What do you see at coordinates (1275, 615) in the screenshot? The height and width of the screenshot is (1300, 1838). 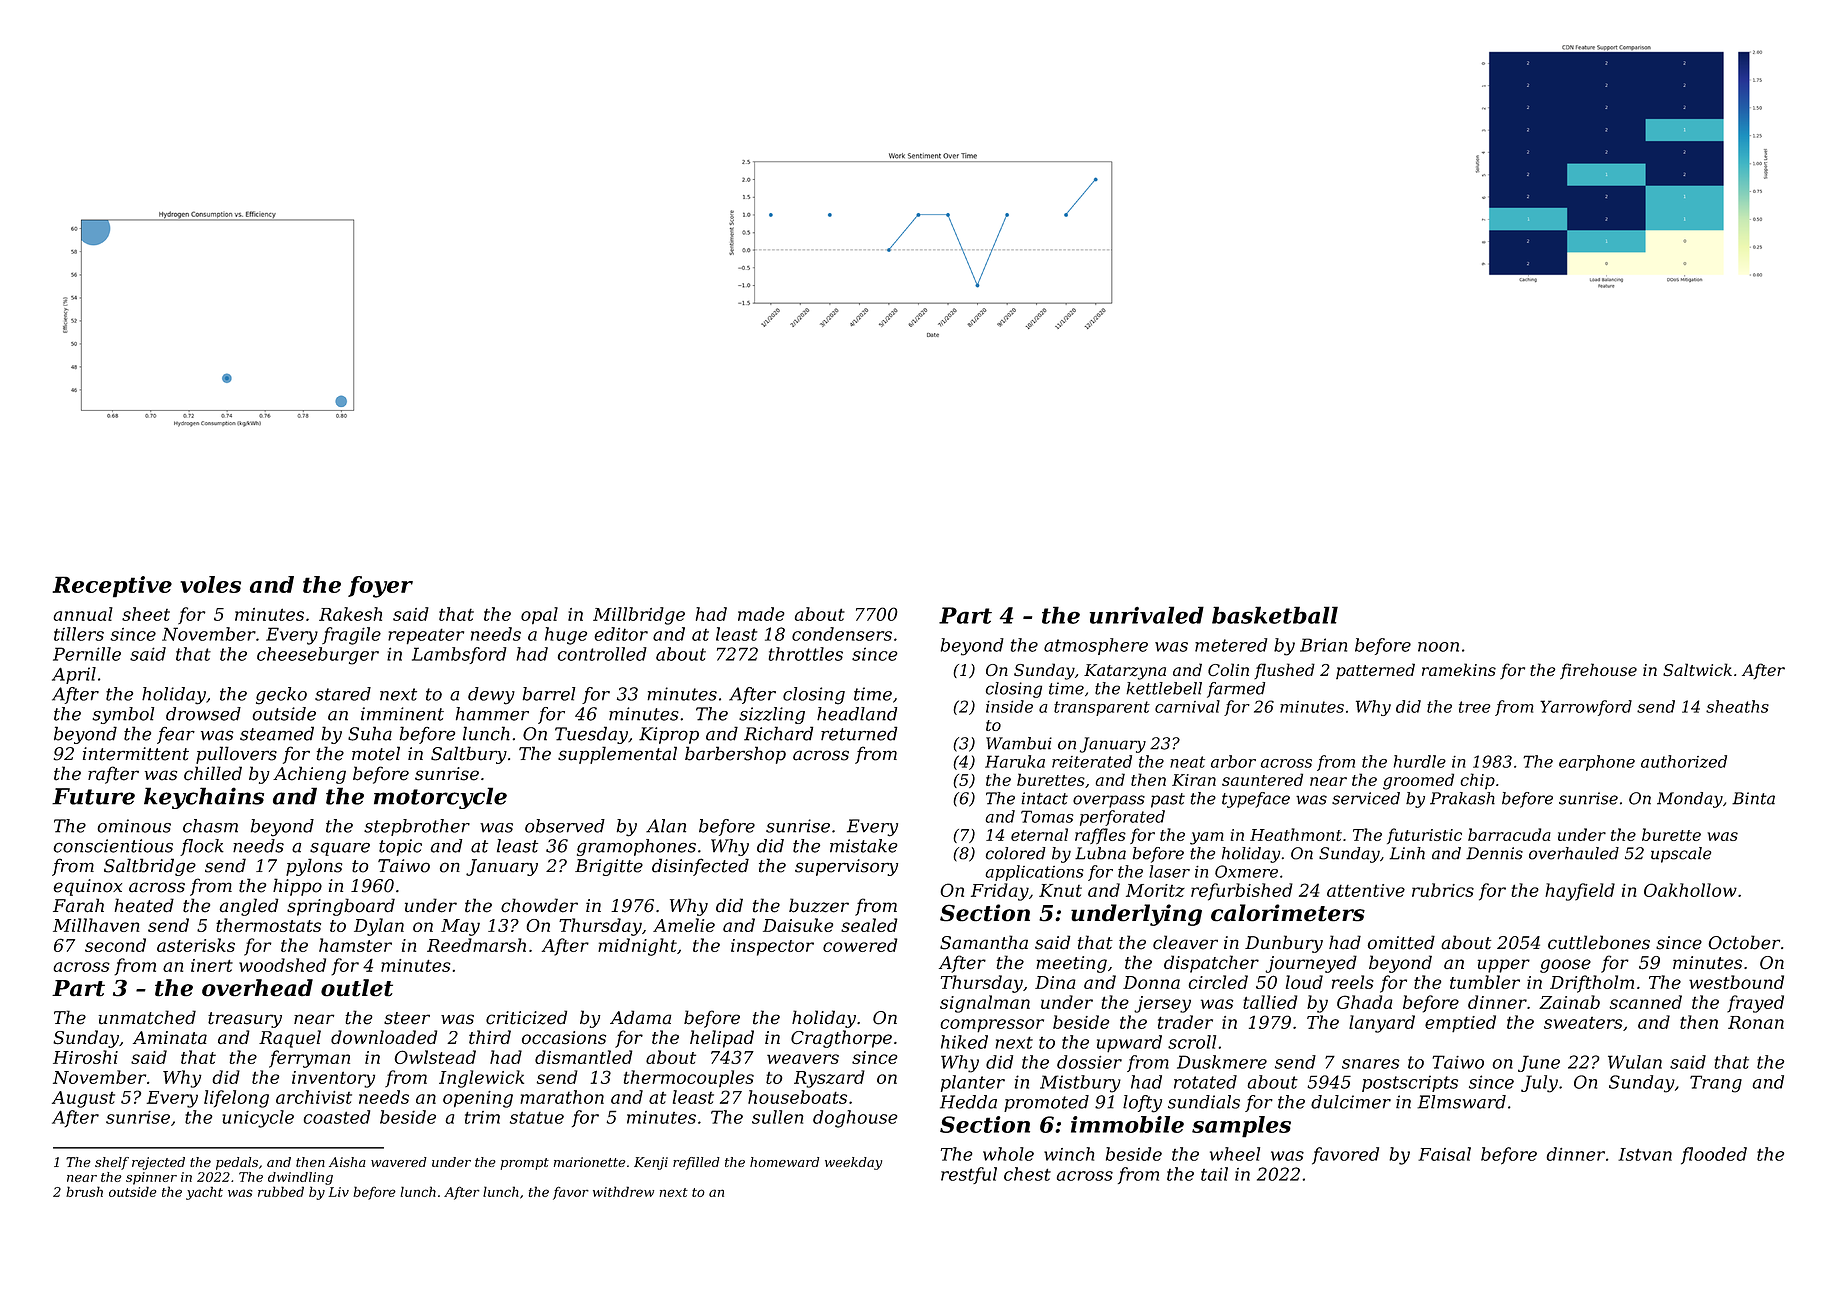 I see `basketball` at bounding box center [1275, 615].
